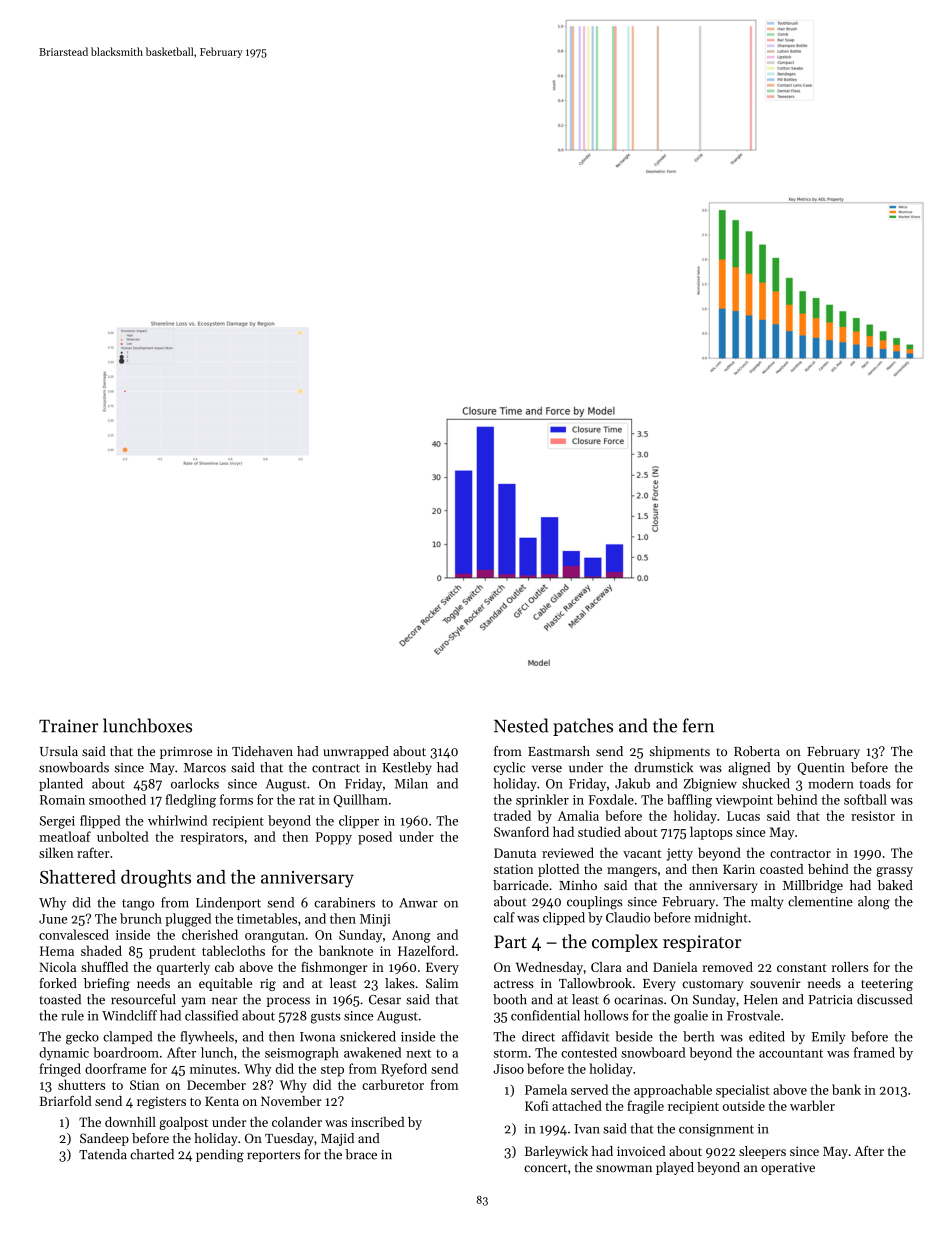 This screenshot has height=1233, width=952. What do you see at coordinates (103, 1154) in the screenshot?
I see `Tatenda` at bounding box center [103, 1154].
